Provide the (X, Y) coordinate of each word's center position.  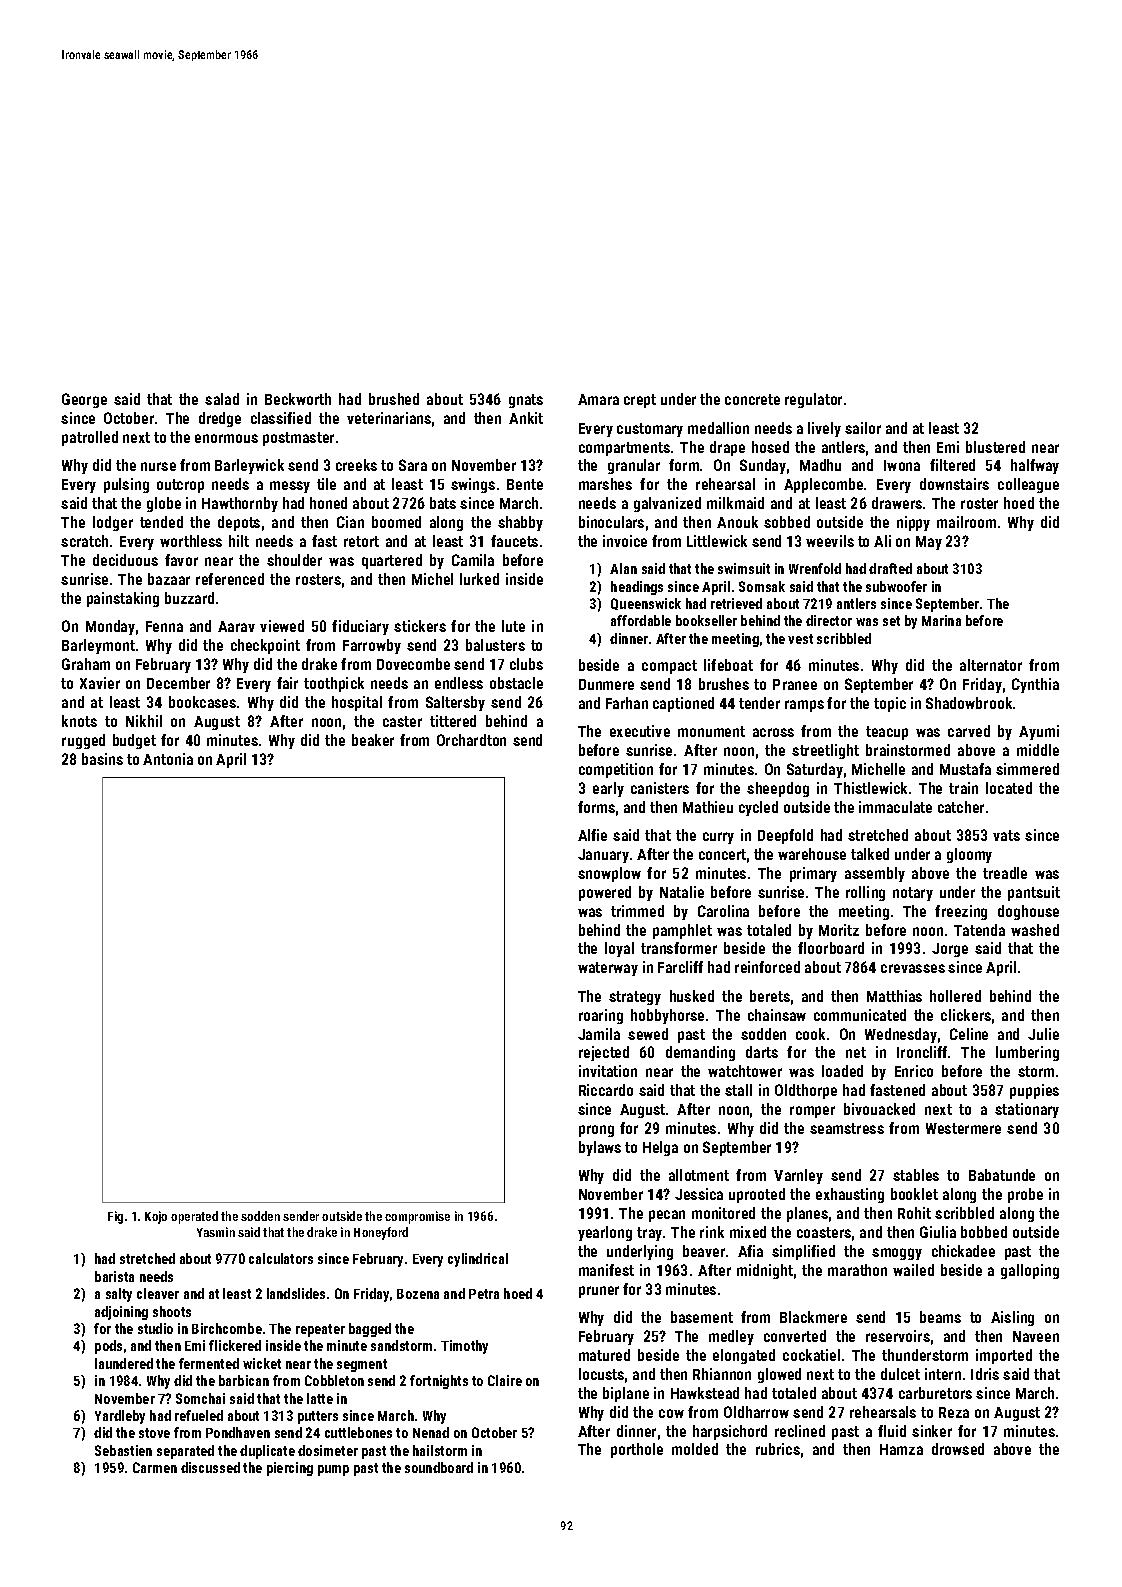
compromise (417, 1217)
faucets (514, 541)
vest (800, 639)
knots (79, 721)
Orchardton (471, 740)
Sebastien (123, 1450)
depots (239, 523)
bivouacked (879, 1109)
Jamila (599, 1034)
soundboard (439, 1467)
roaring (601, 1016)
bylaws (600, 1148)
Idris (985, 1374)
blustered (995, 447)
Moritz (839, 930)
